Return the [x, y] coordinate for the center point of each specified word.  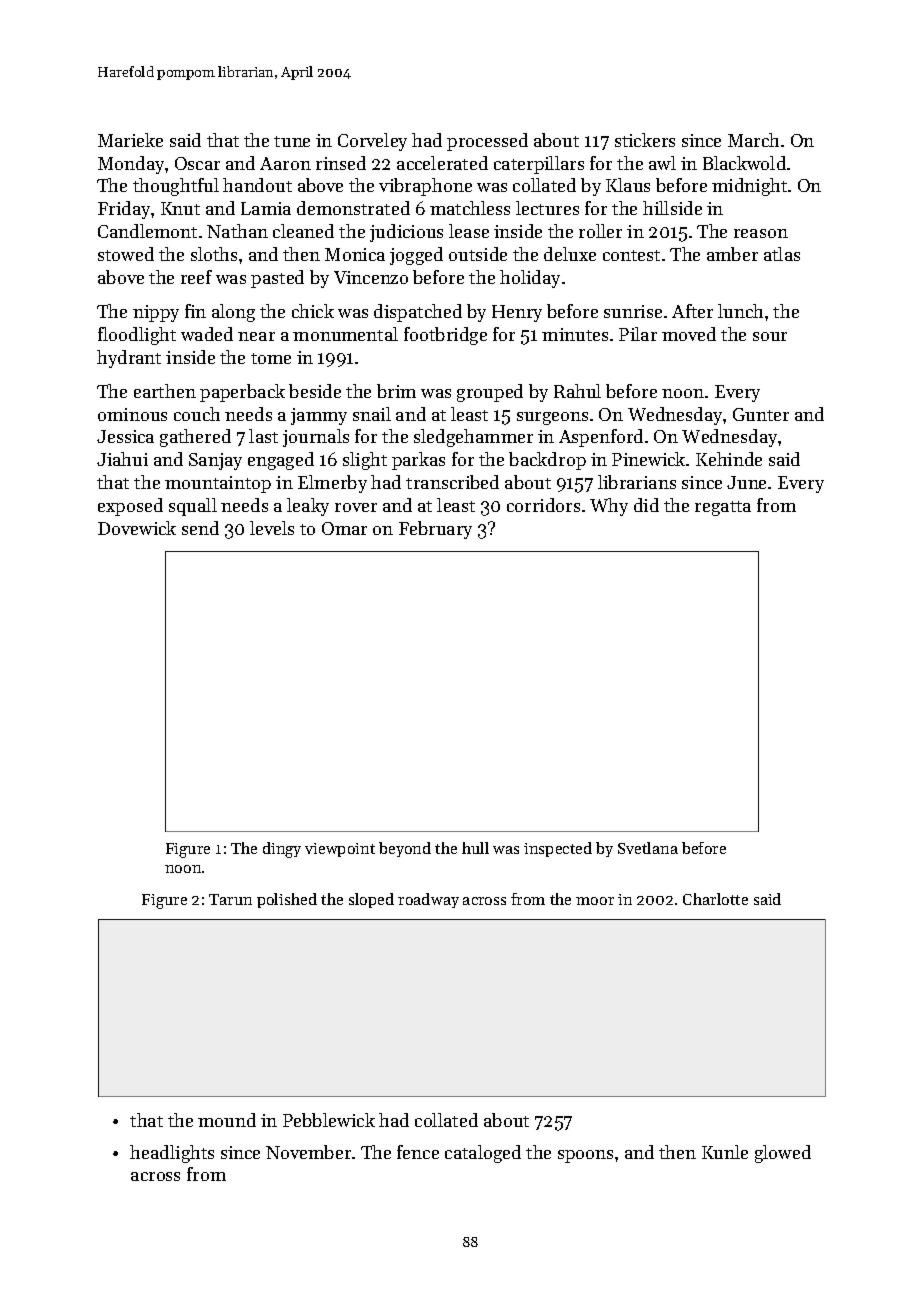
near [256, 336]
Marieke [130, 140]
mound [227, 1120]
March [753, 140]
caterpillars [539, 165]
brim [396, 391]
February [435, 530]
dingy [282, 850]
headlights [172, 1154]
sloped [371, 900]
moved [689, 334]
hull [475, 848]
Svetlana [648, 848]
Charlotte [715, 899]
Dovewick [137, 528]
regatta [723, 508]
